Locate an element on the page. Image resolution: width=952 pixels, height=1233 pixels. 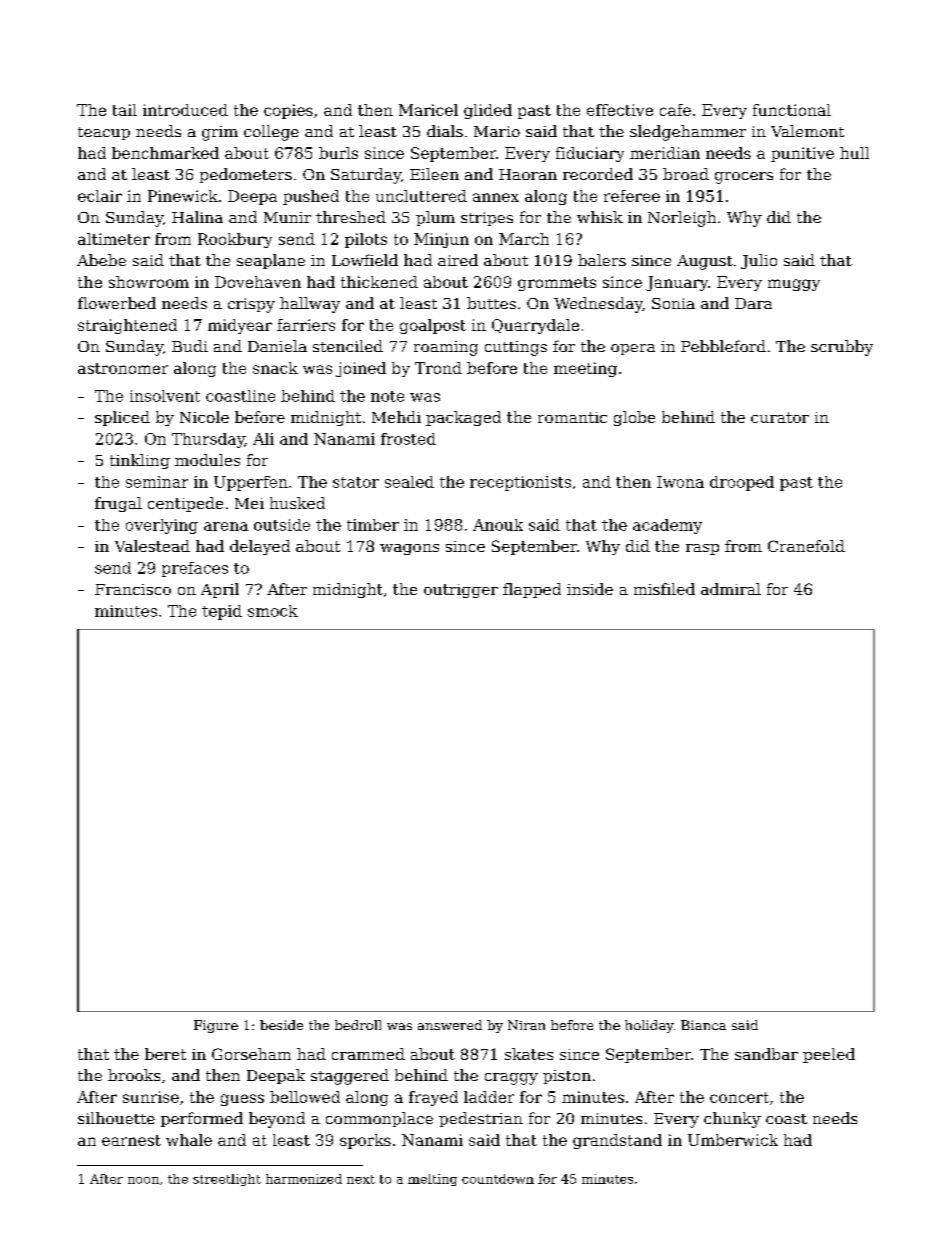
frugal is located at coordinates (118, 504).
